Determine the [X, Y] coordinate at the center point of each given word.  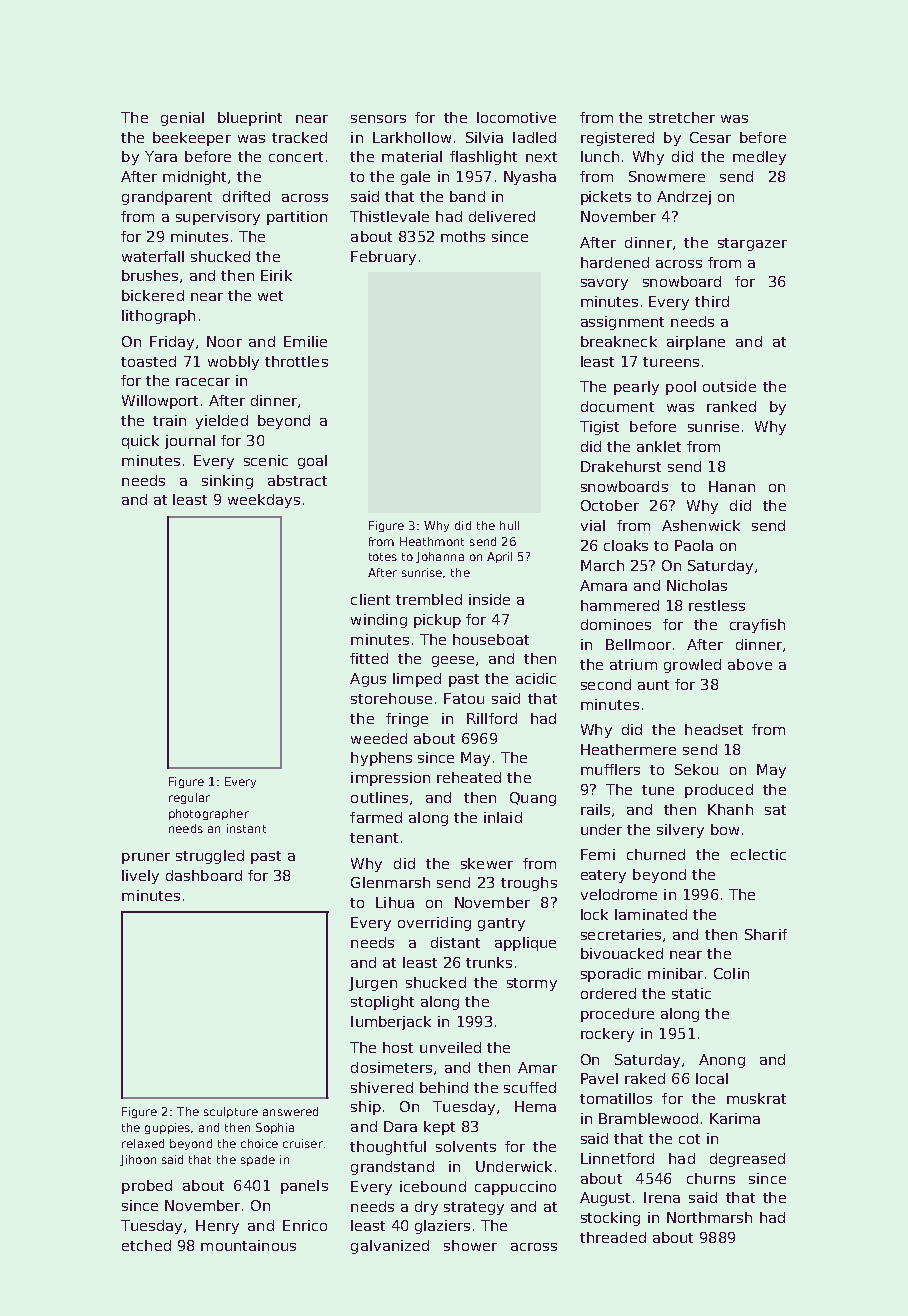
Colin [731, 973]
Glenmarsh [390, 882]
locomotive [516, 117]
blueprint [250, 119]
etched [146, 1245]
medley [759, 158]
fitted [369, 658]
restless [717, 605]
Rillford [492, 718]
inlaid [503, 817]
